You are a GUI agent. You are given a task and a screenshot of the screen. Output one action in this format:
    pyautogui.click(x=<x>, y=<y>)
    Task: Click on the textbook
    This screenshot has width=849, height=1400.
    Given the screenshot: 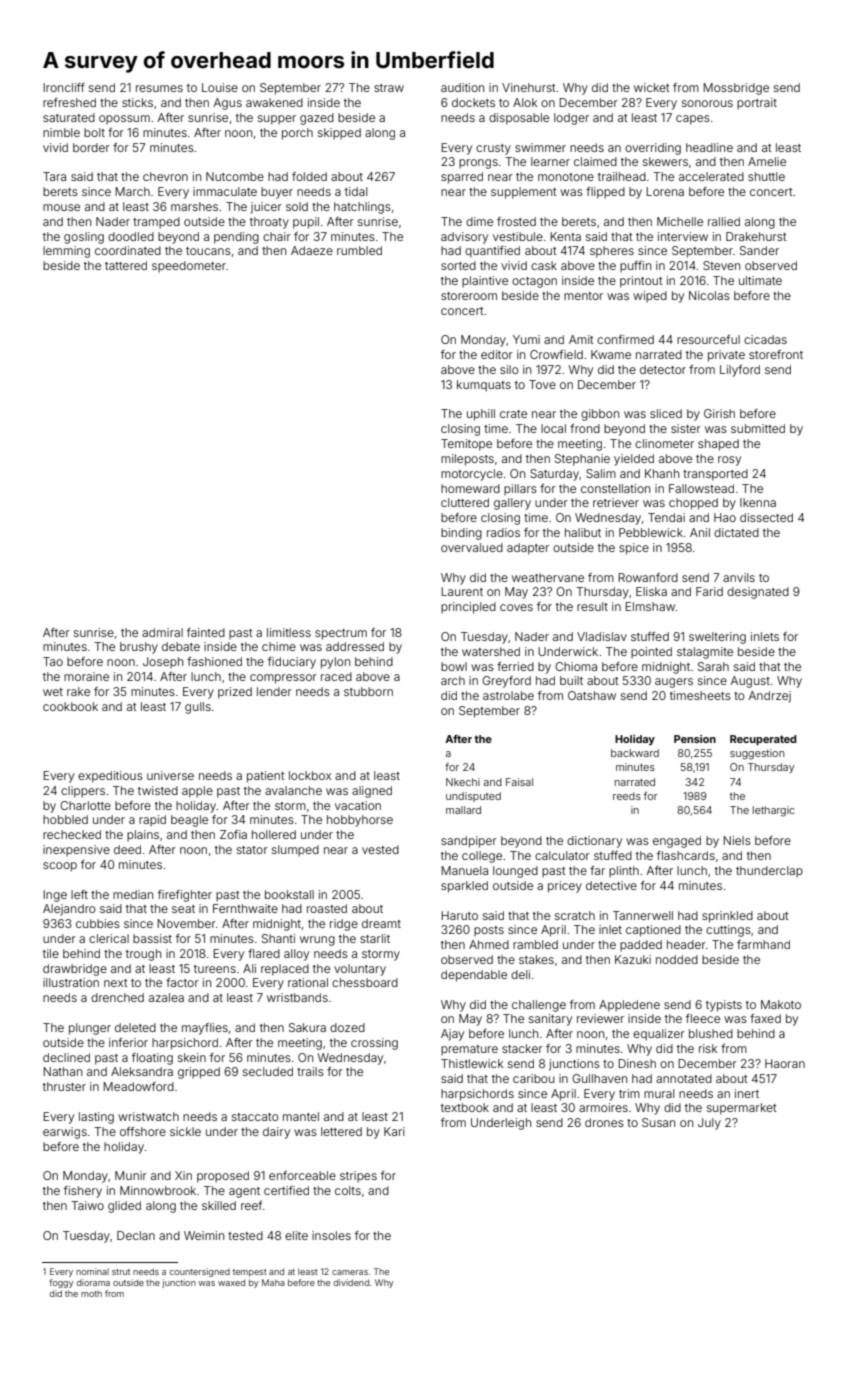 What is the action you would take?
    pyautogui.click(x=465, y=1107)
